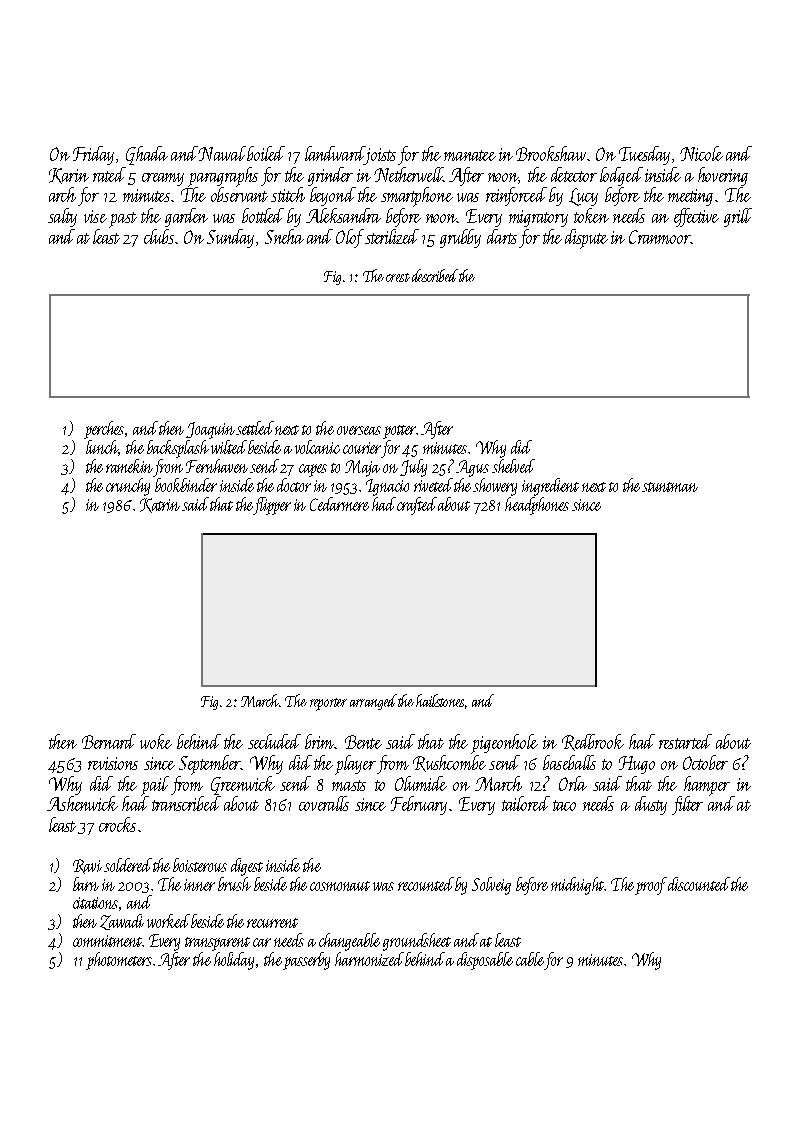  What do you see at coordinates (113, 763) in the screenshot?
I see `revisions` at bounding box center [113, 763].
